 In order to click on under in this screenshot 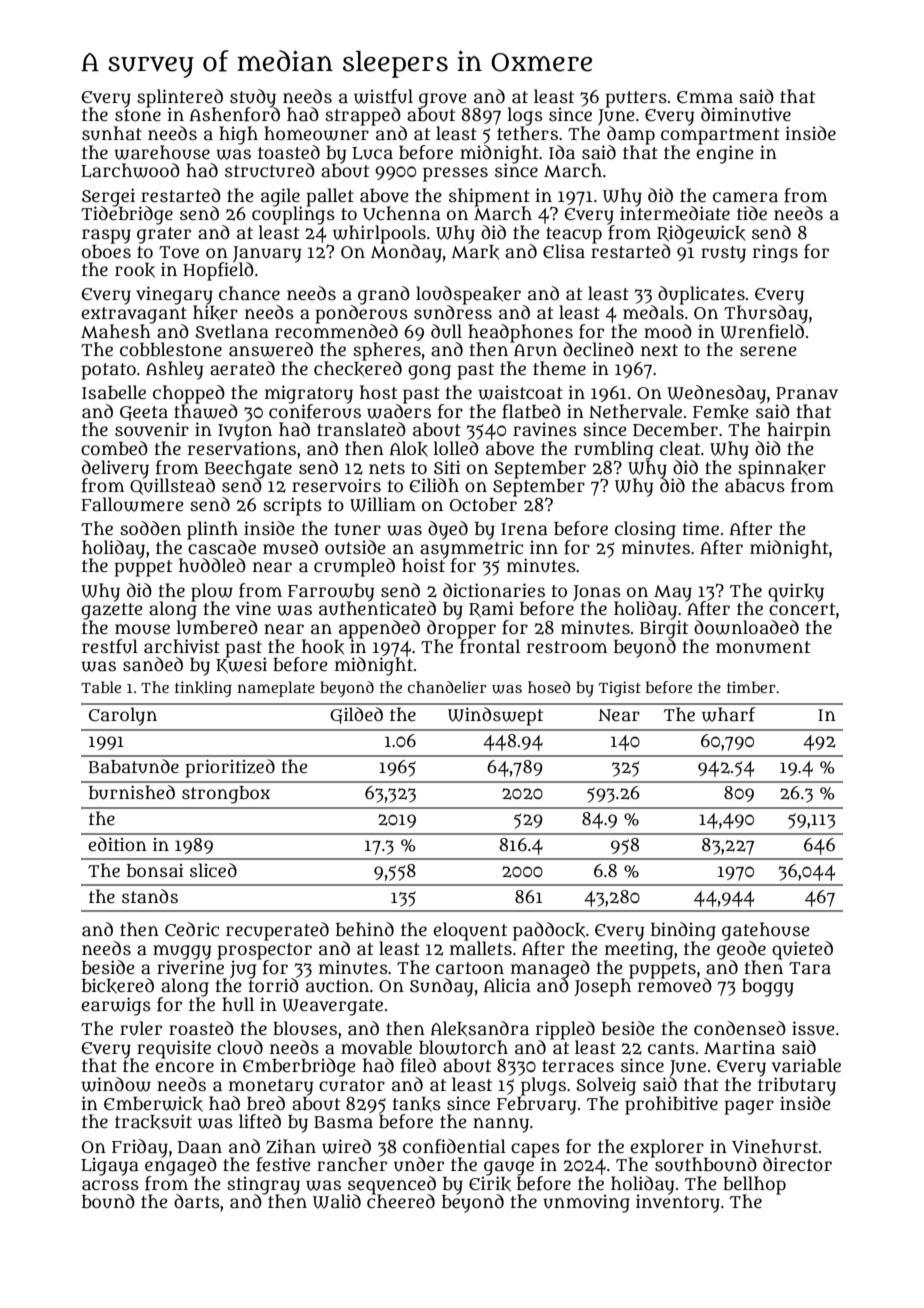, I will do `click(419, 1164)`.
